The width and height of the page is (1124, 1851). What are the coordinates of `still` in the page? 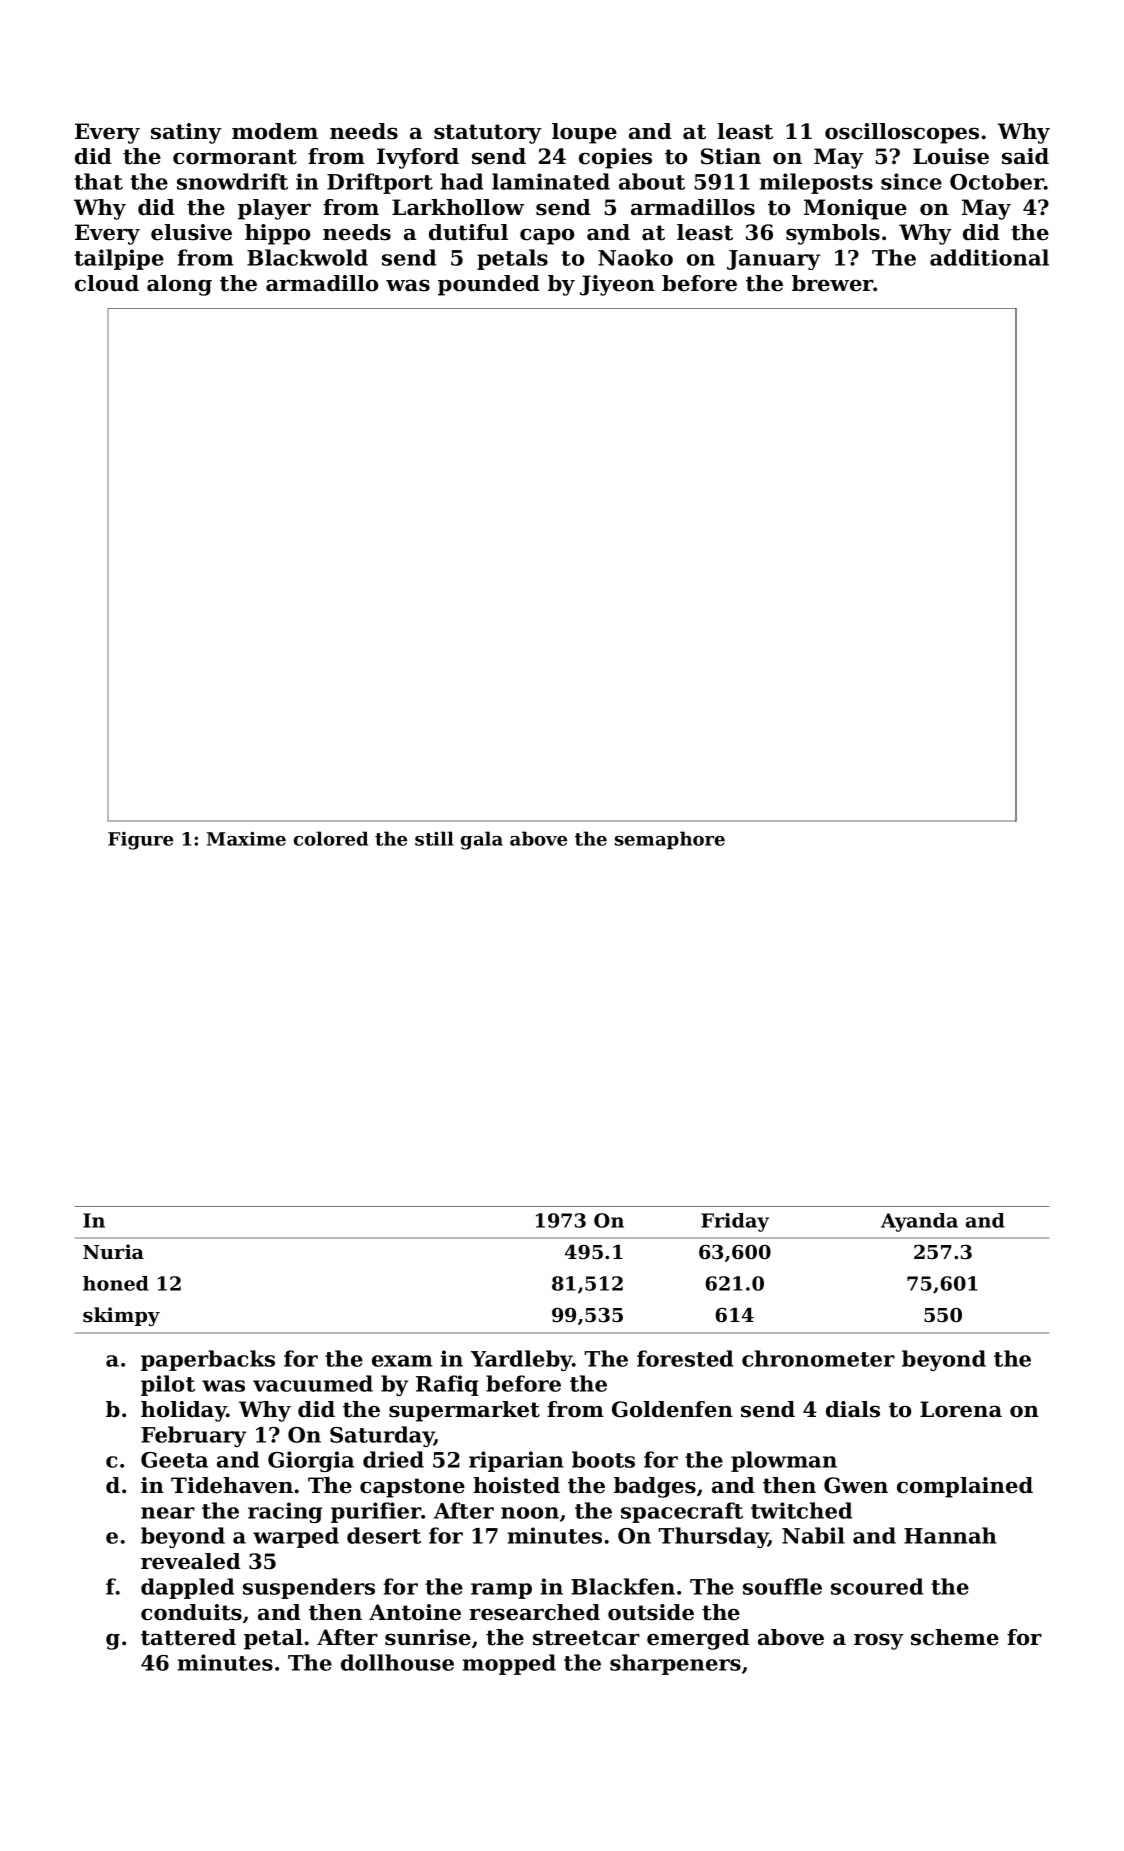 It's located at (434, 838).
